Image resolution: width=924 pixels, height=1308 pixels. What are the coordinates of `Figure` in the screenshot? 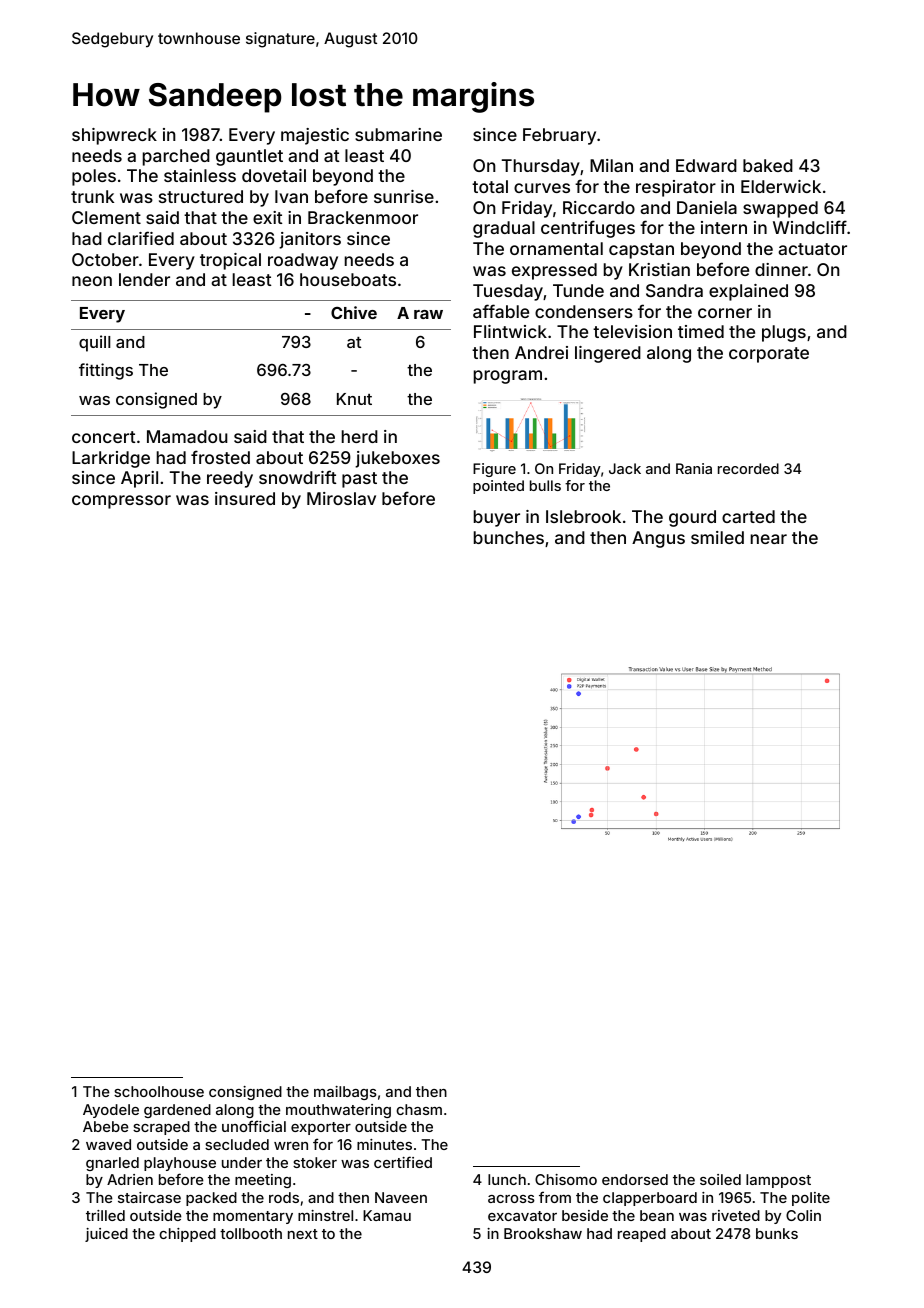 It's located at (494, 470).
